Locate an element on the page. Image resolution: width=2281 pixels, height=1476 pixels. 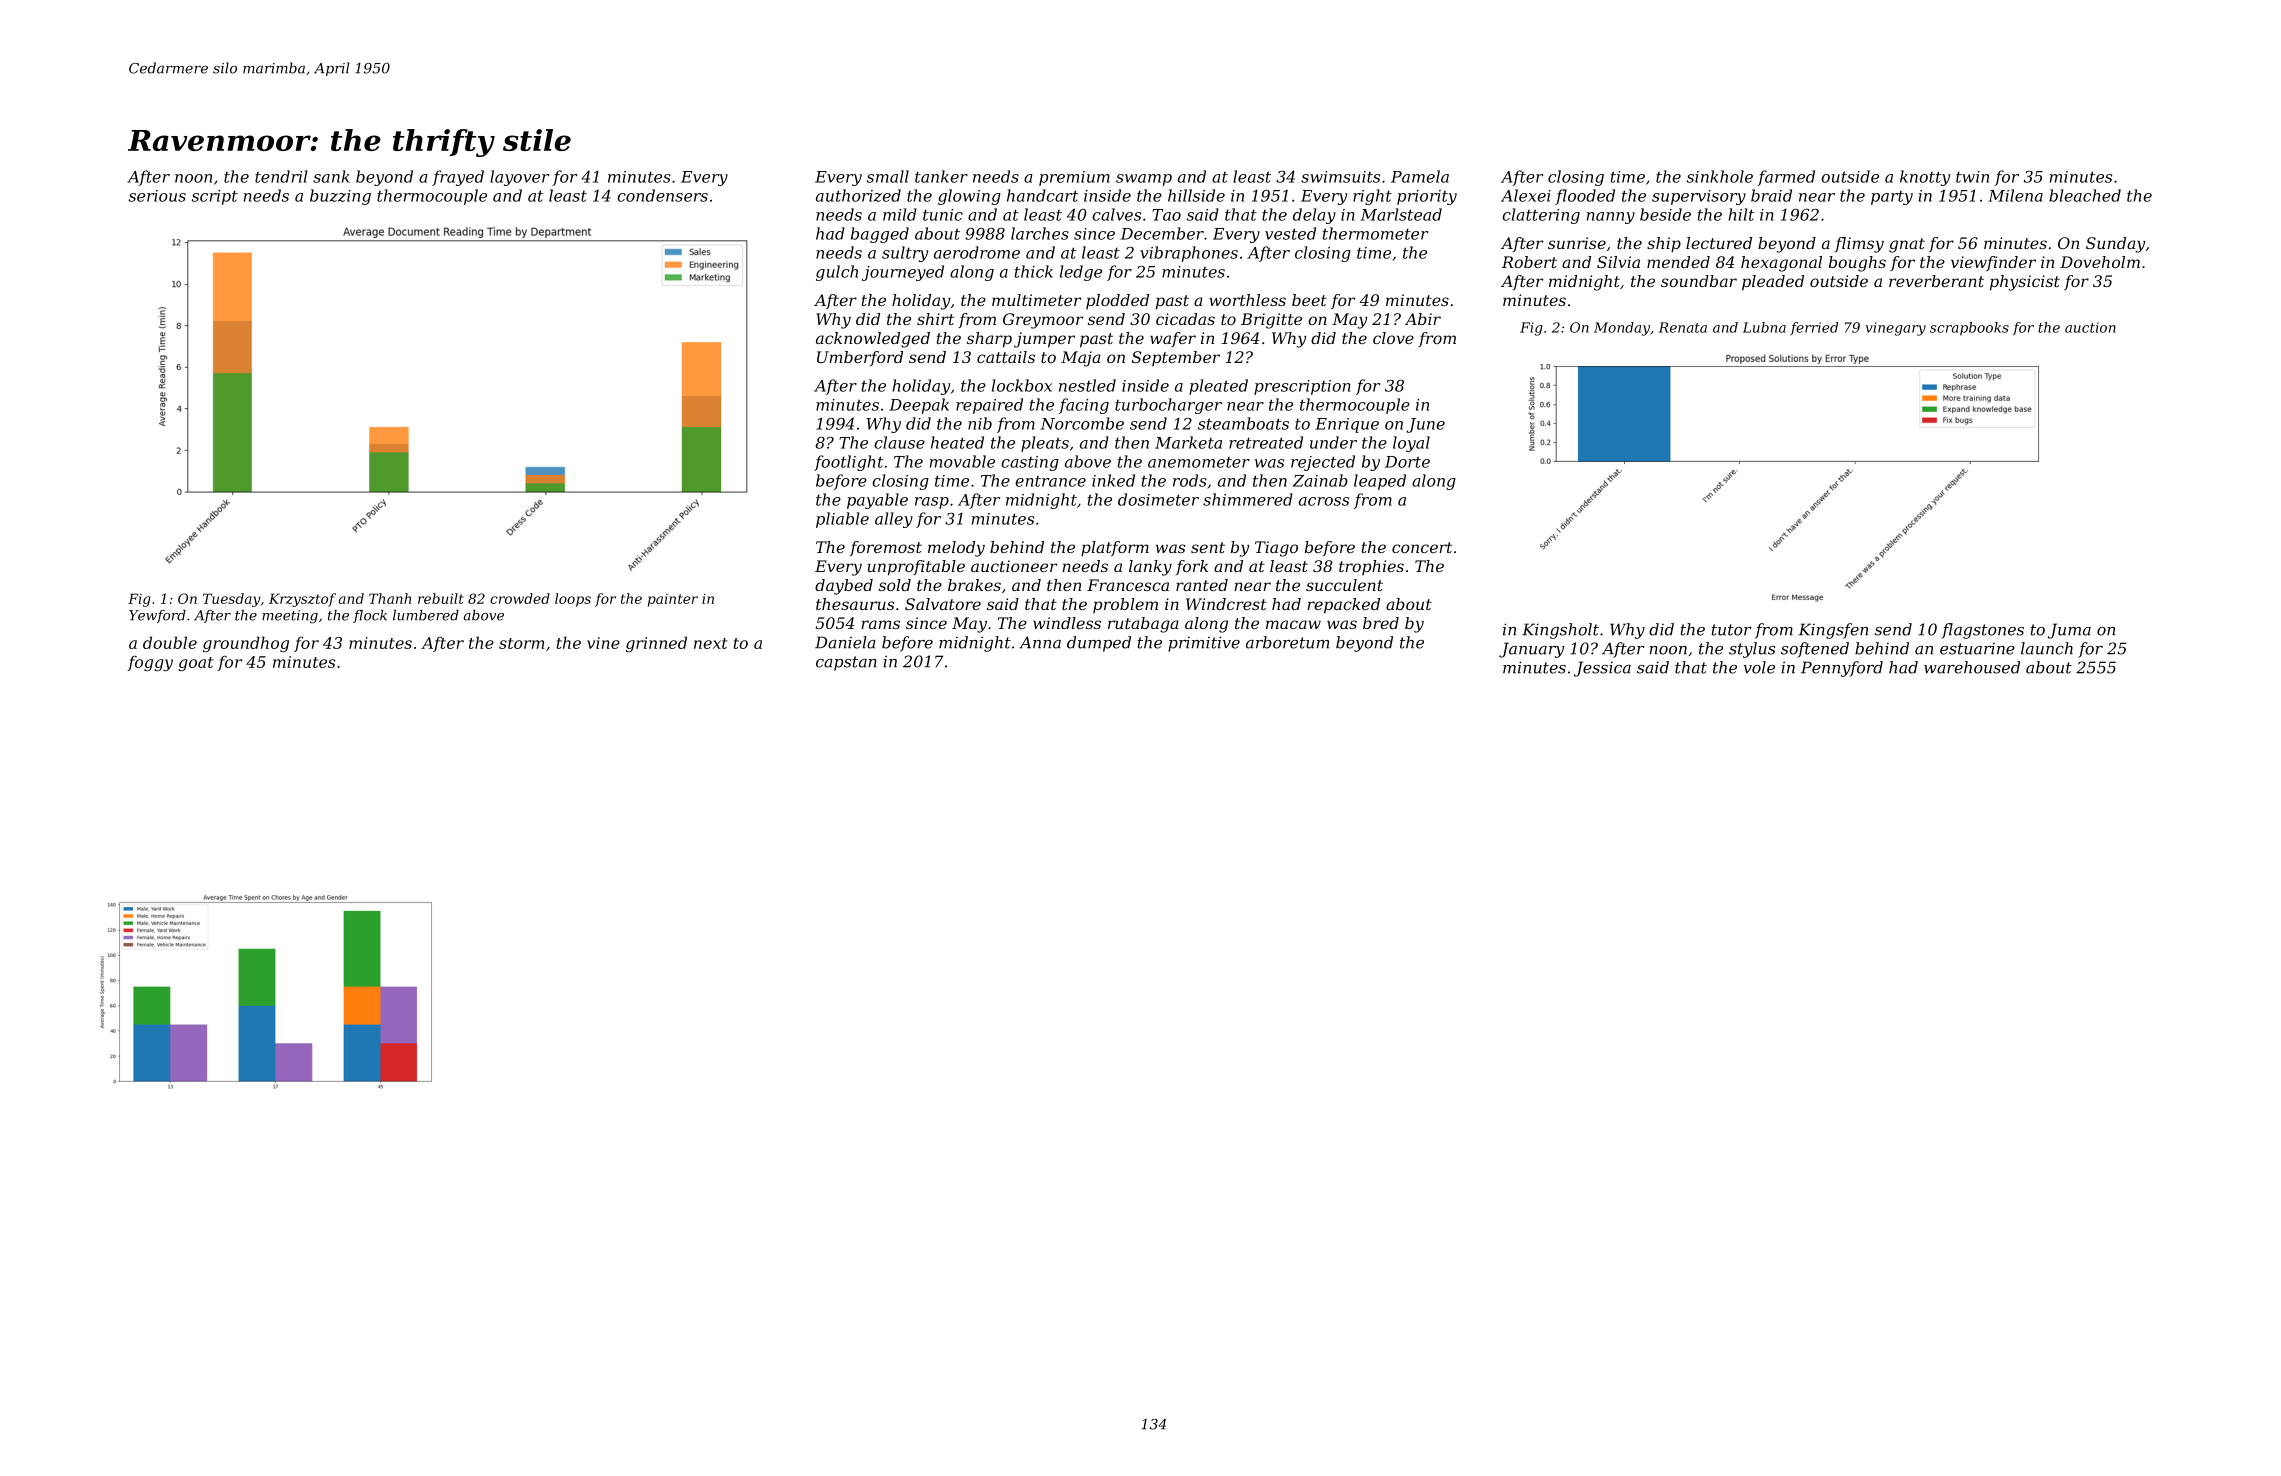
Renata is located at coordinates (1683, 327).
